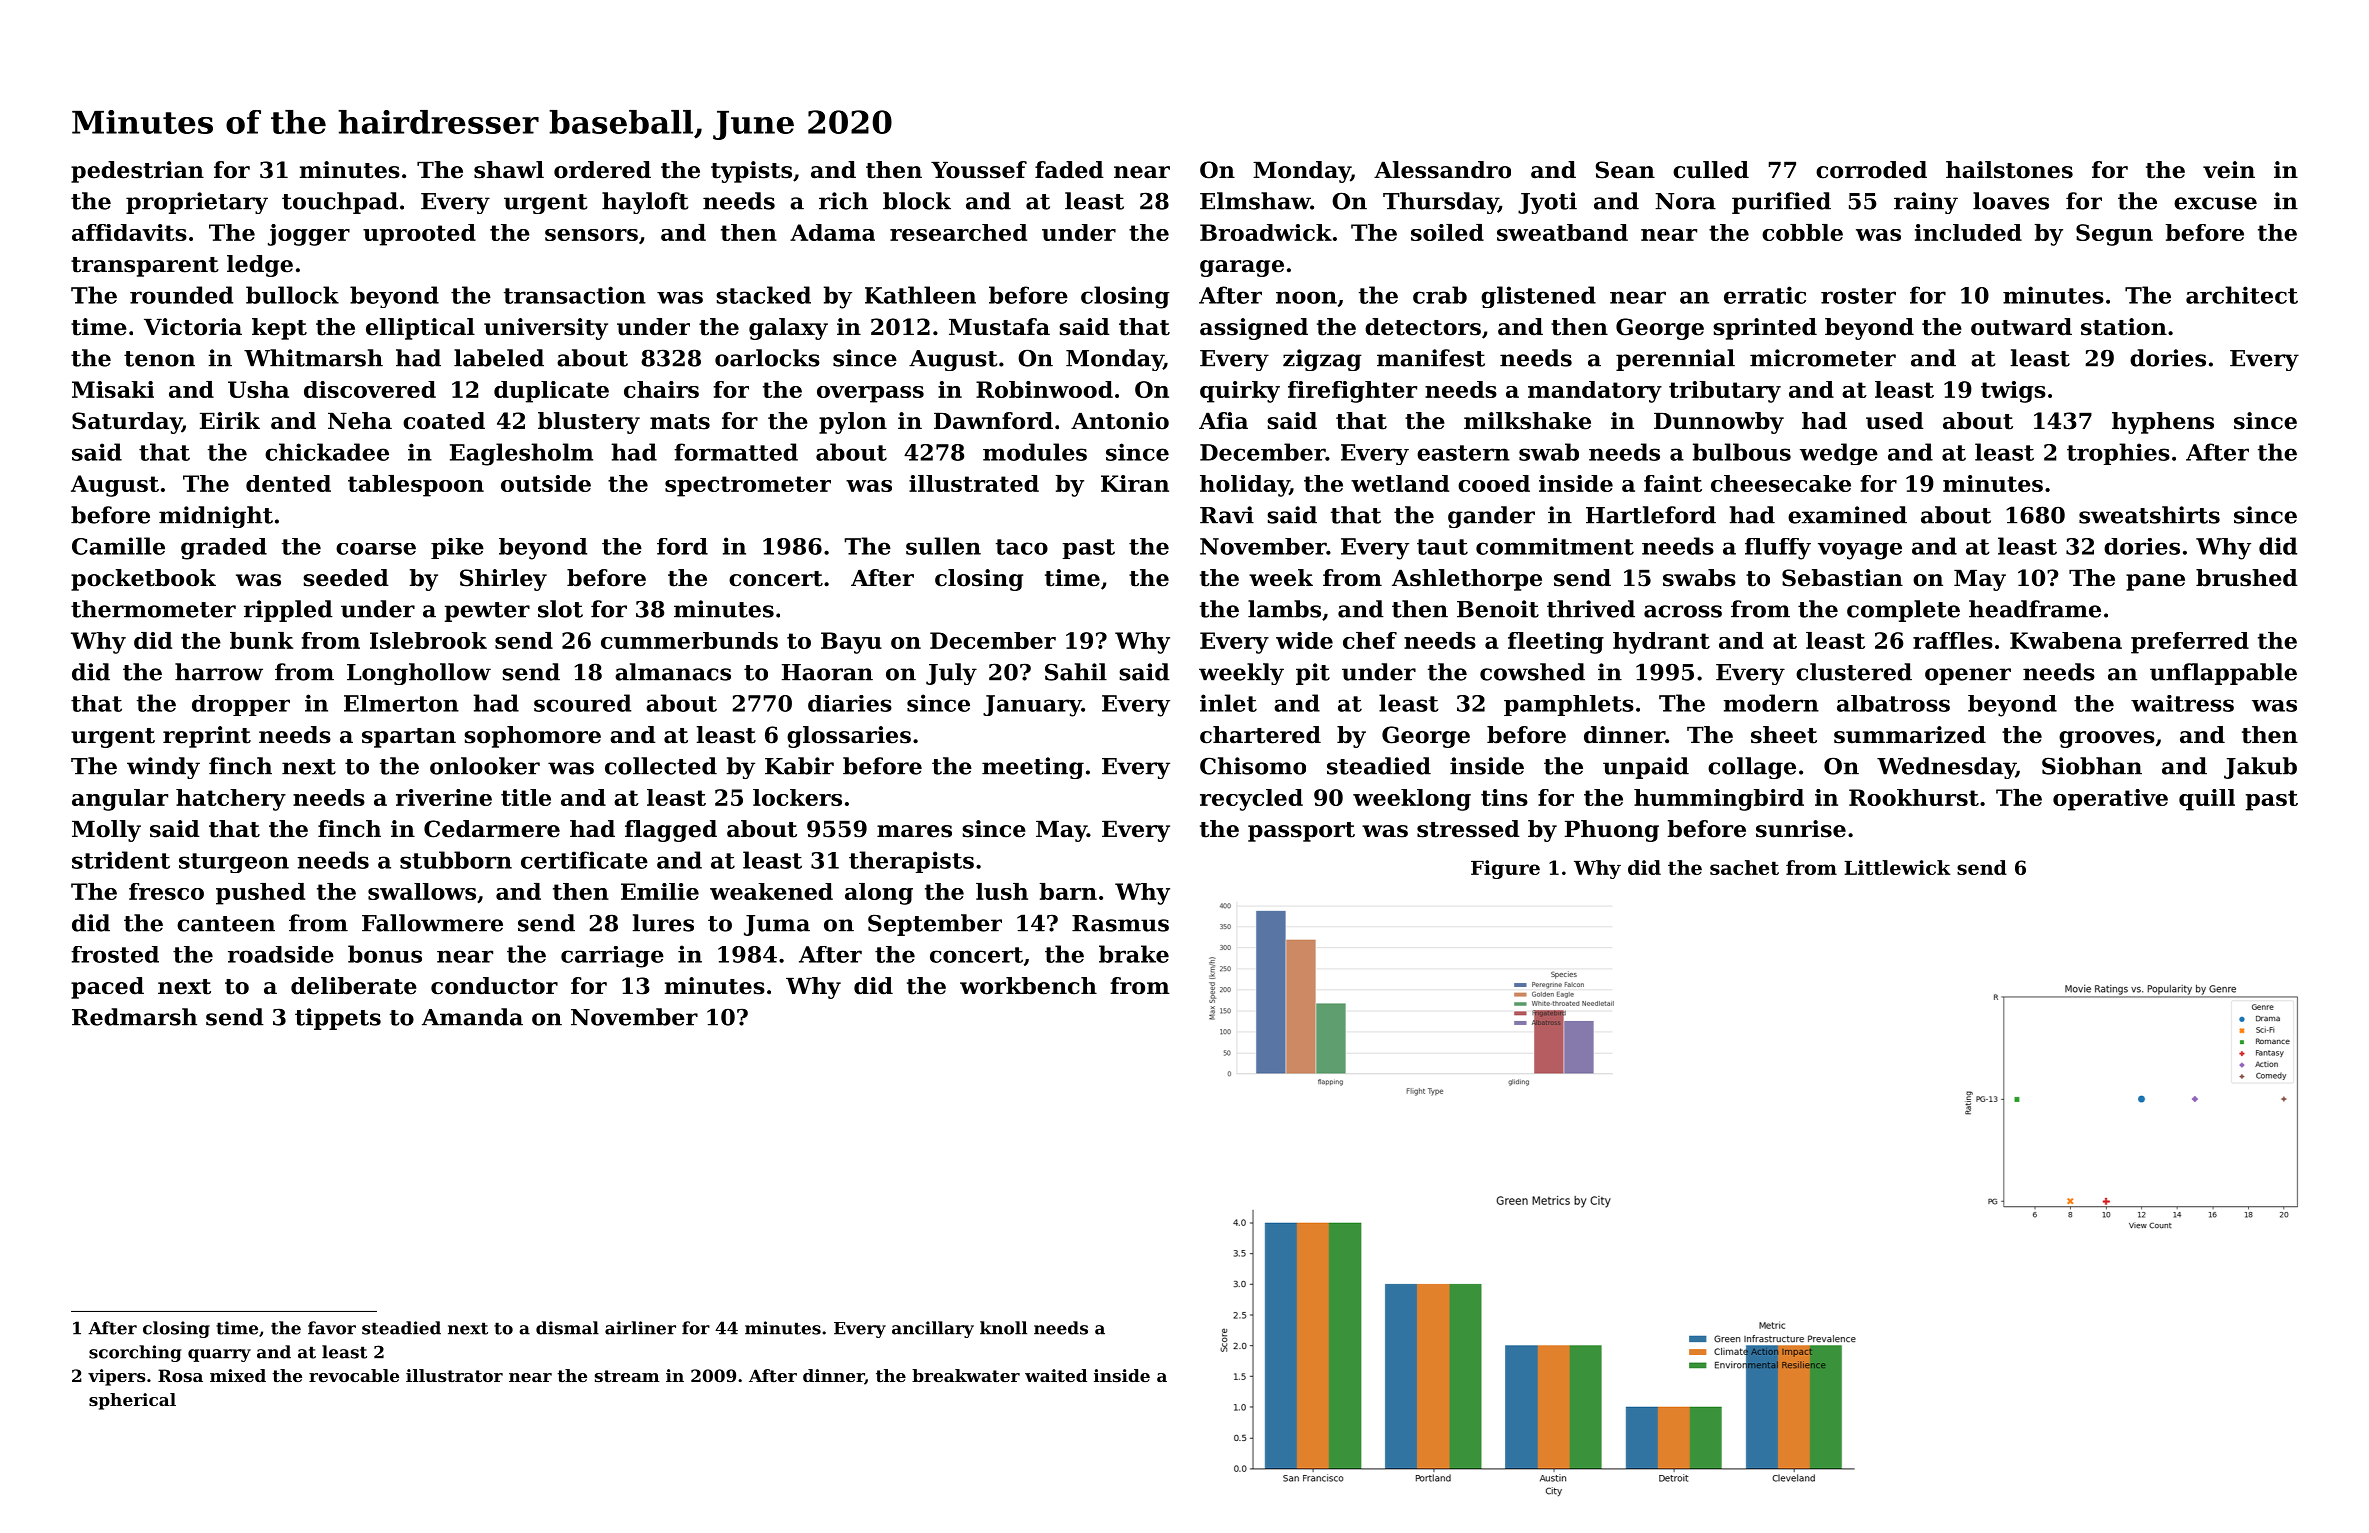 The height and width of the screenshot is (1533, 2369). What do you see at coordinates (2207, 800) in the screenshot?
I see `quill` at bounding box center [2207, 800].
